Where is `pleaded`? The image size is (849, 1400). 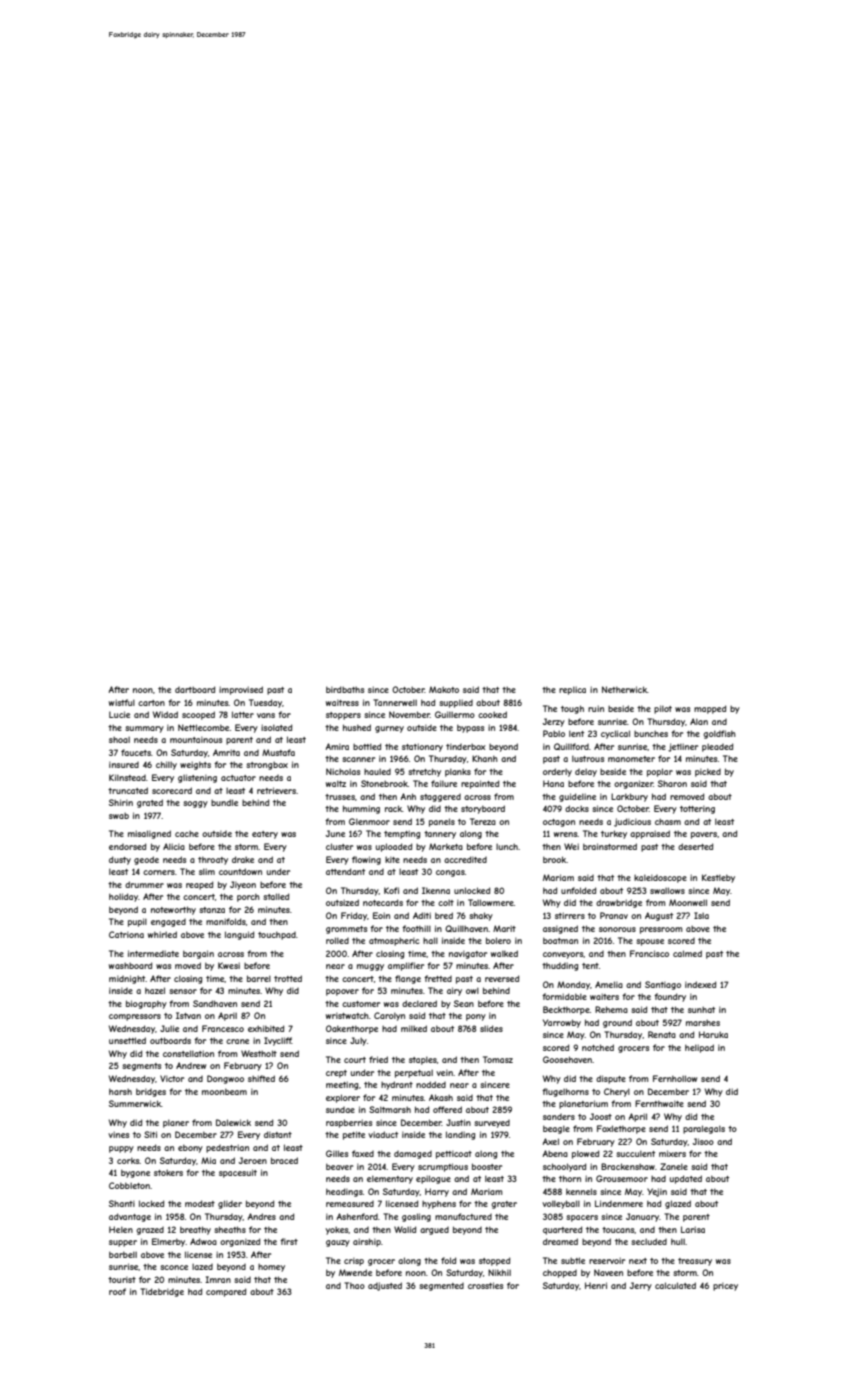
pleaded is located at coordinates (717, 747).
